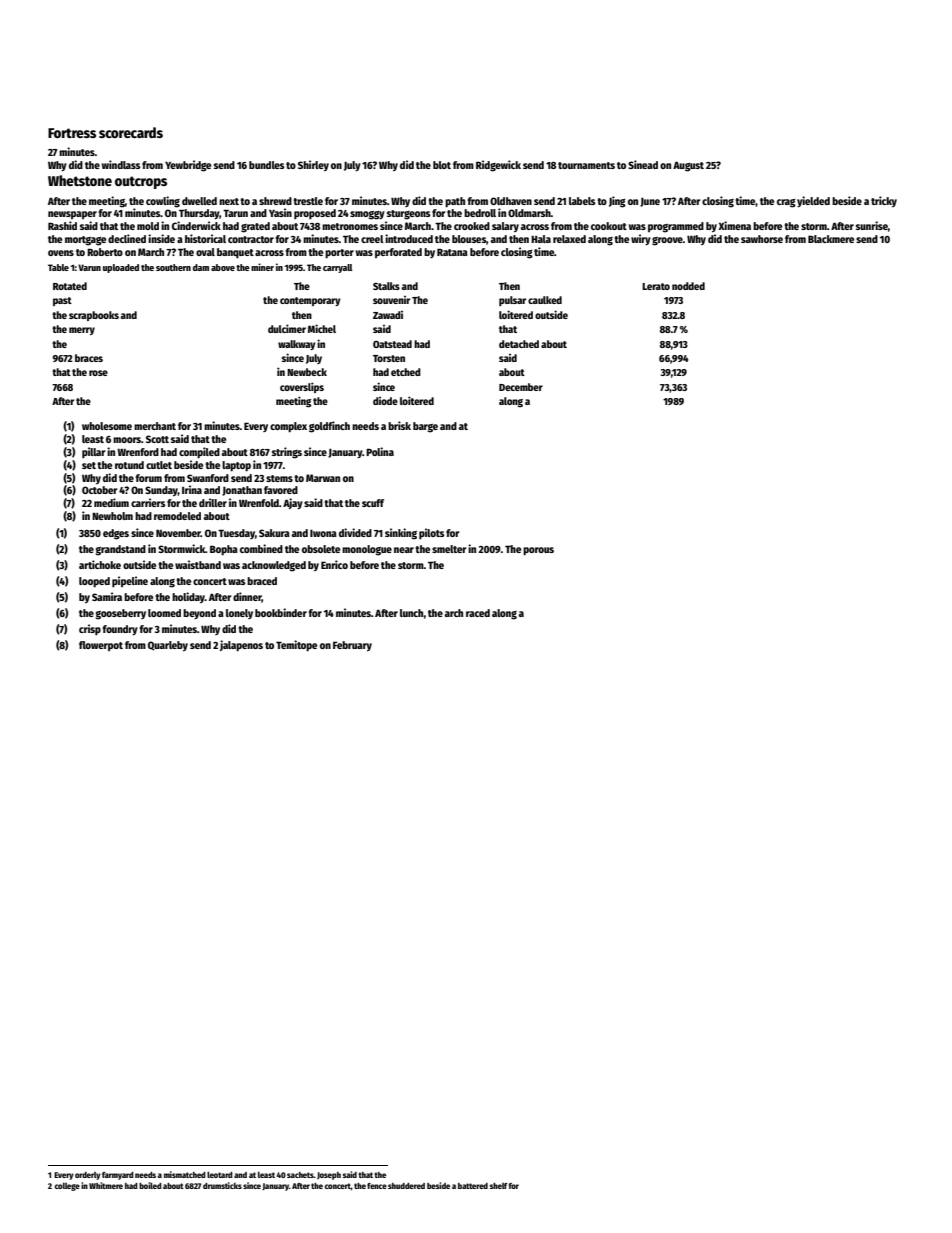 The height and width of the screenshot is (1233, 952). Describe the element at coordinates (391, 300) in the screenshot. I see `souvenir` at that location.
